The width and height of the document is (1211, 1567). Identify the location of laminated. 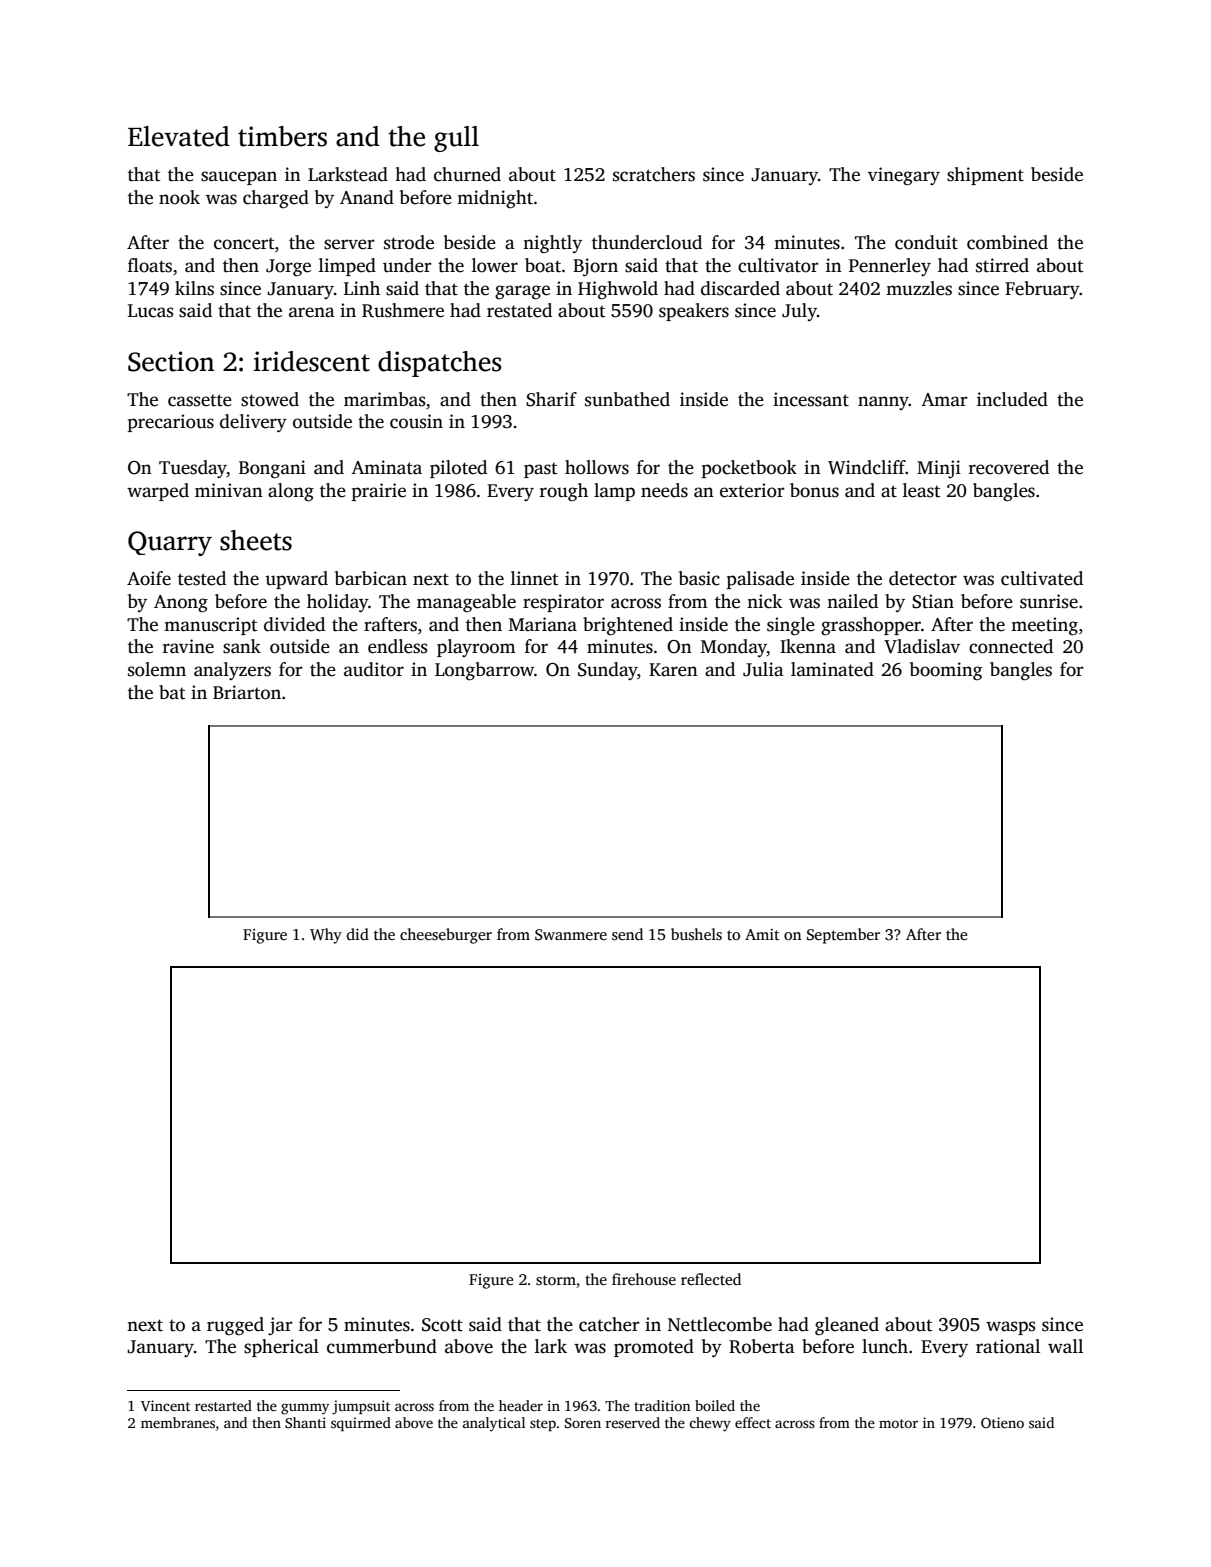
(832, 669).
